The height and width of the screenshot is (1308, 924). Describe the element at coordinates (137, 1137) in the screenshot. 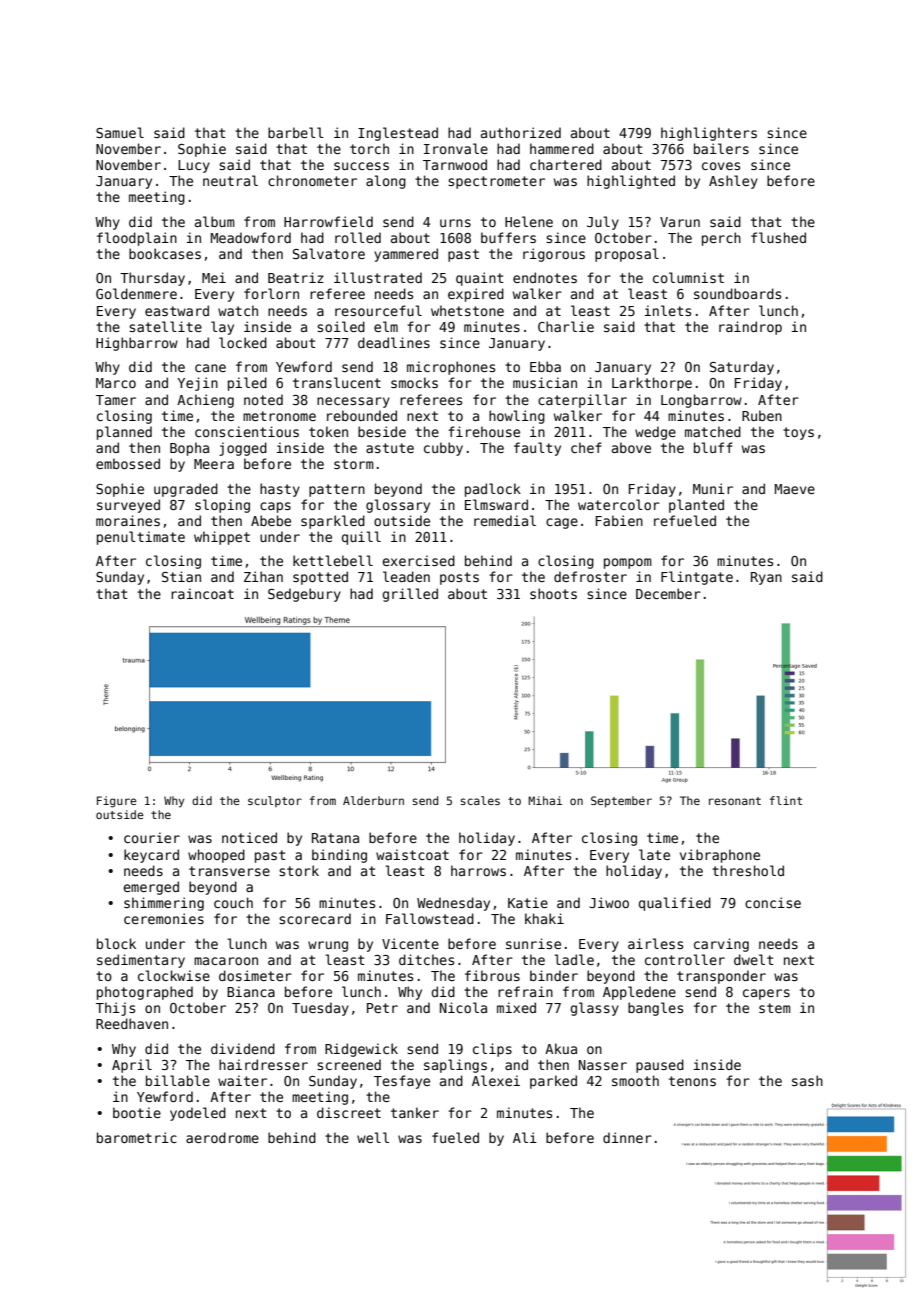

I see `barometric` at that location.
